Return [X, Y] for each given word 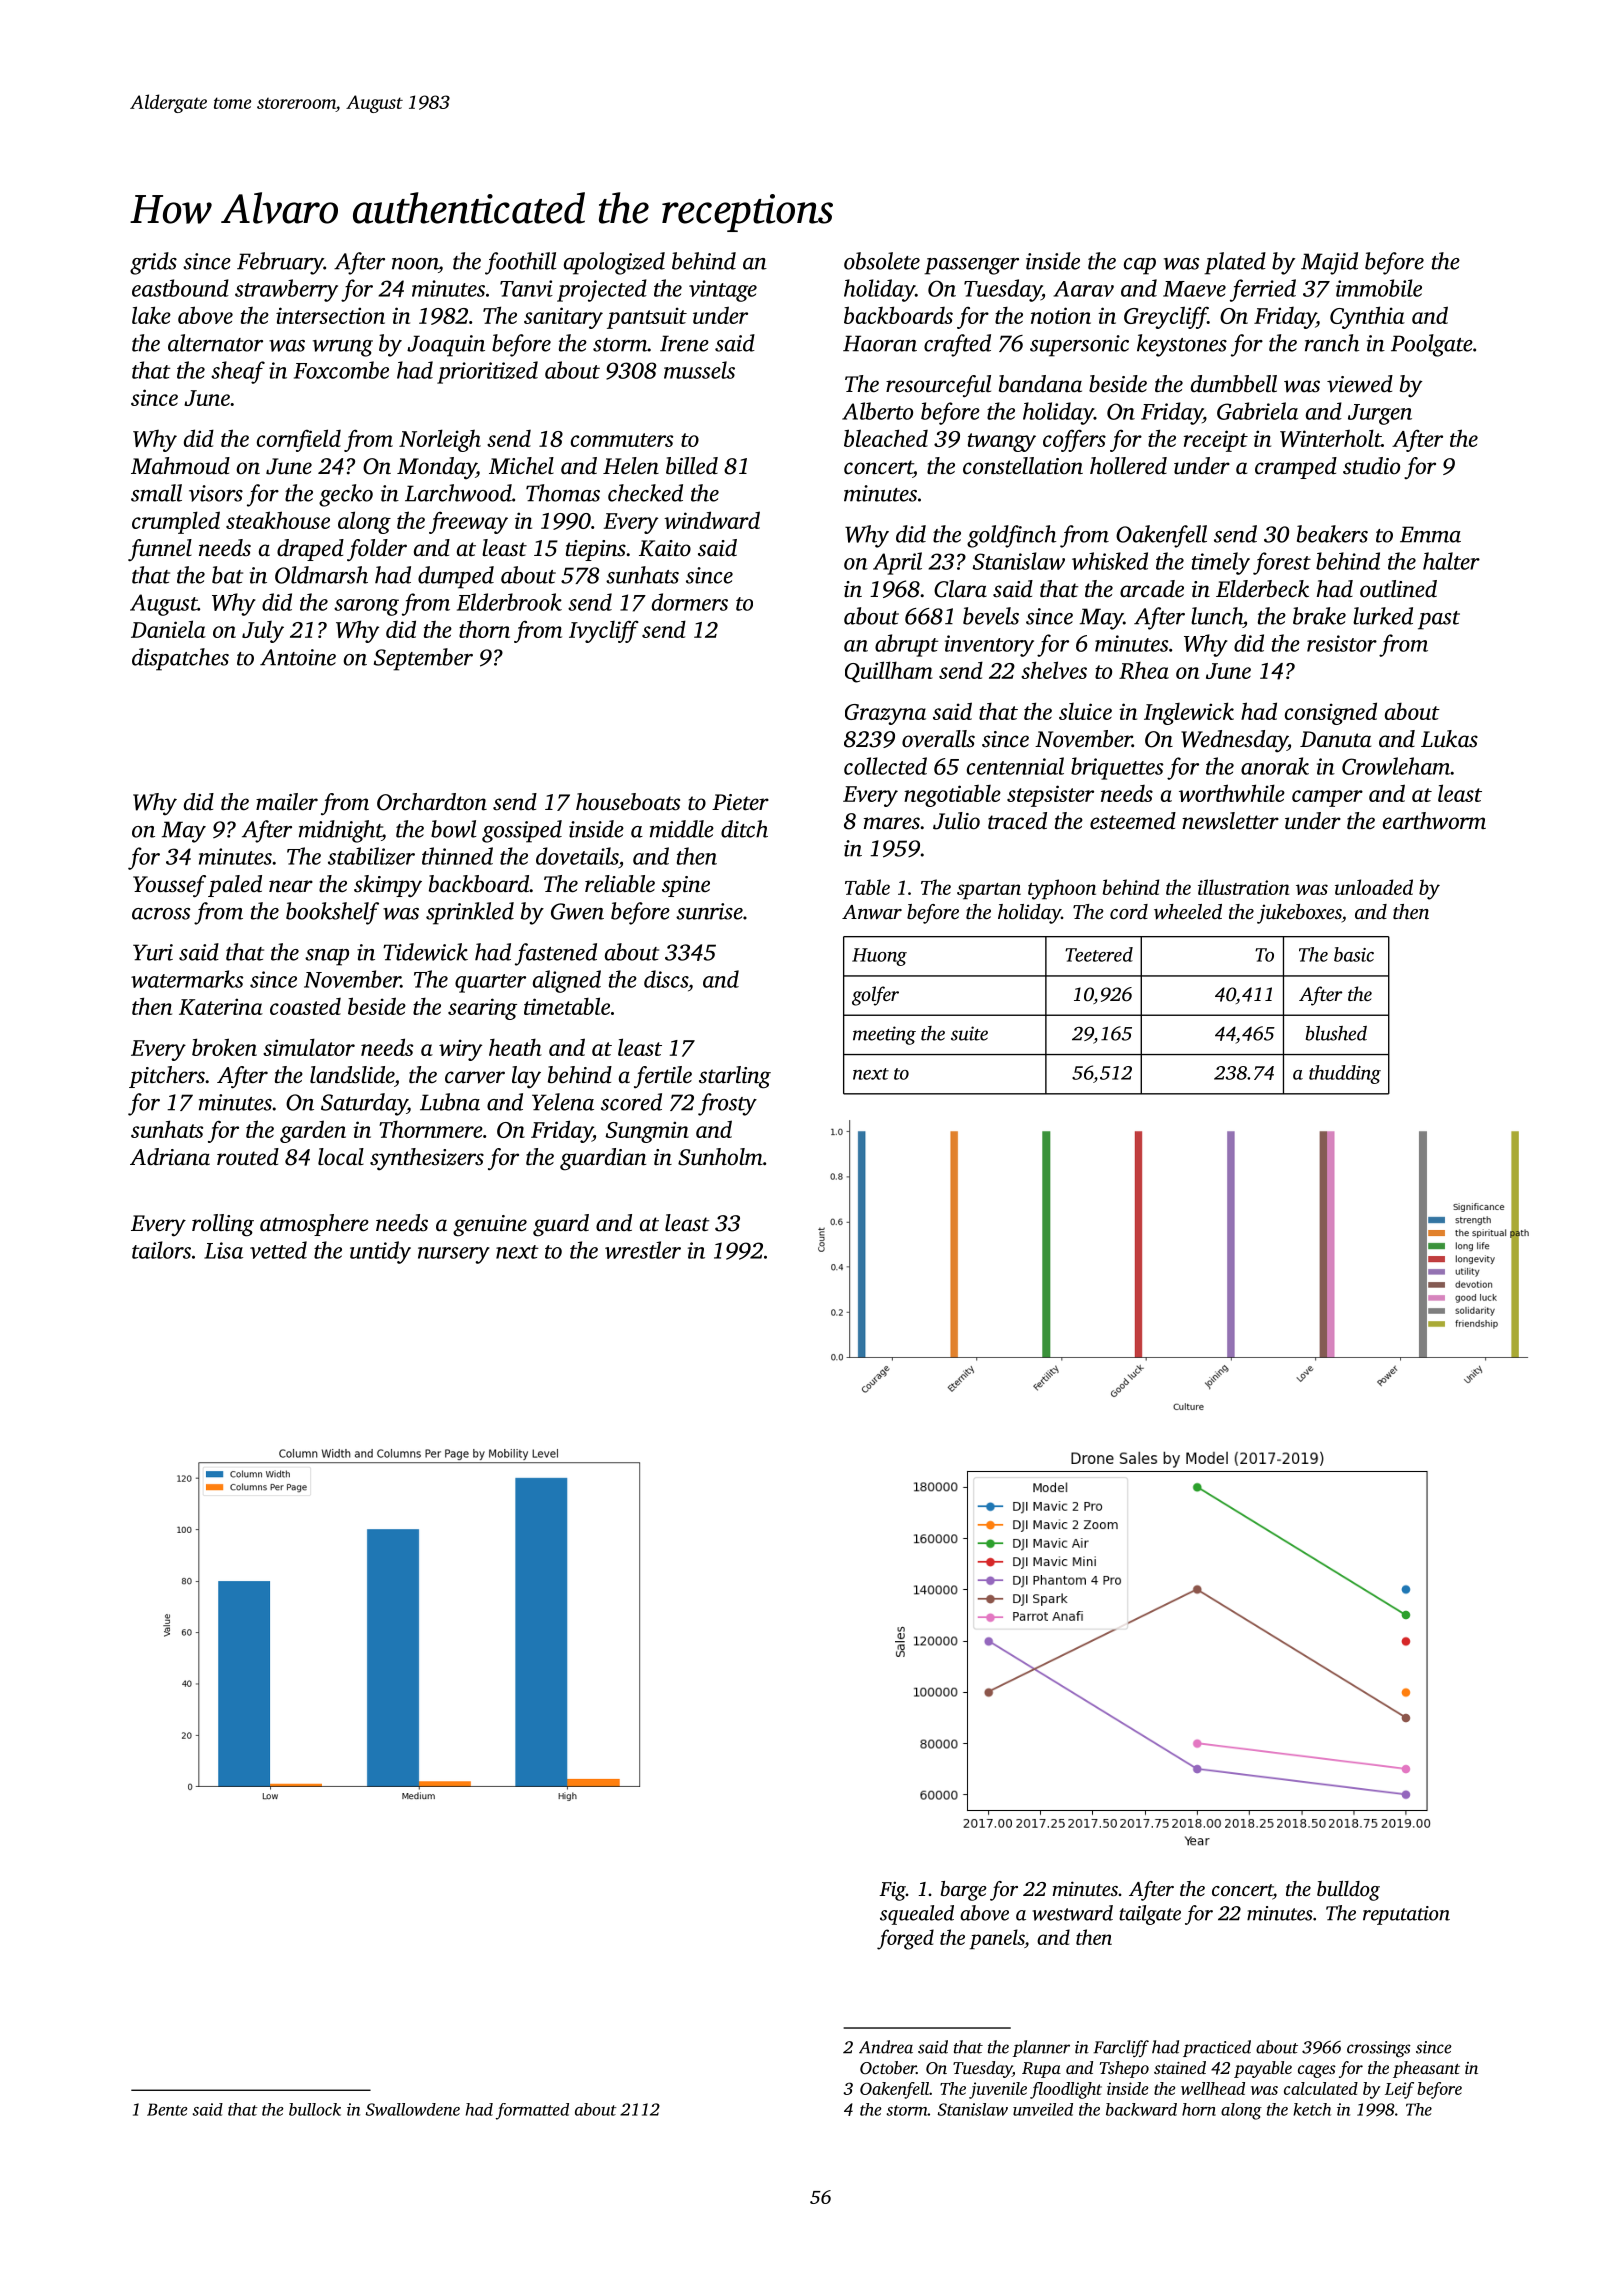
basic [1354, 954]
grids [153, 263]
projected [602, 290]
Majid [1329, 263]
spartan [989, 891]
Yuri [153, 952]
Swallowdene [413, 2109]
